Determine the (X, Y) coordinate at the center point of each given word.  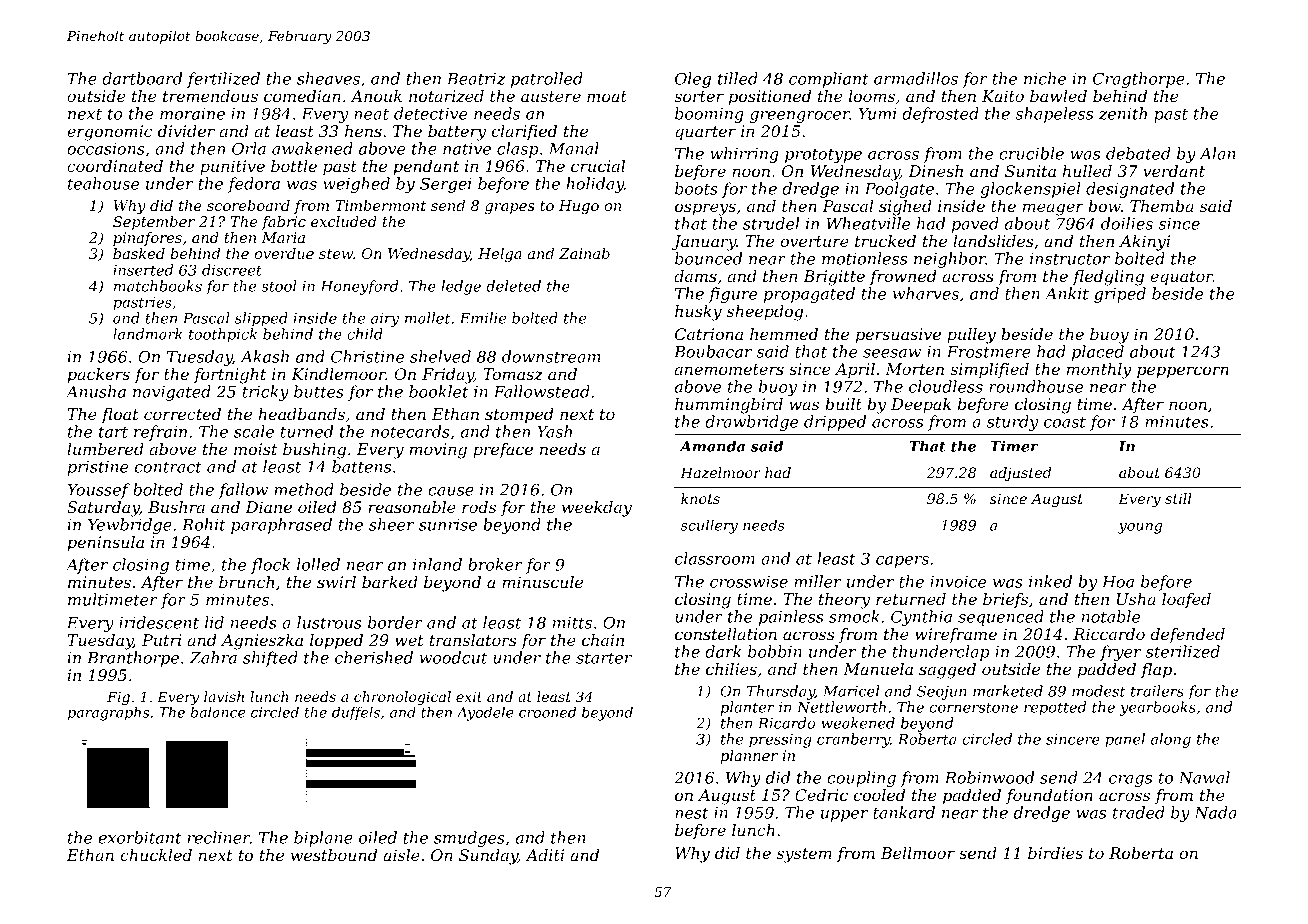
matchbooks (158, 286)
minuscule (542, 582)
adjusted (1020, 474)
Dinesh (935, 171)
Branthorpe (133, 659)
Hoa (1118, 582)
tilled (738, 78)
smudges (469, 839)
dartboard (142, 78)
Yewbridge (130, 526)
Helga (500, 255)
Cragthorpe (1139, 80)
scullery (709, 526)
